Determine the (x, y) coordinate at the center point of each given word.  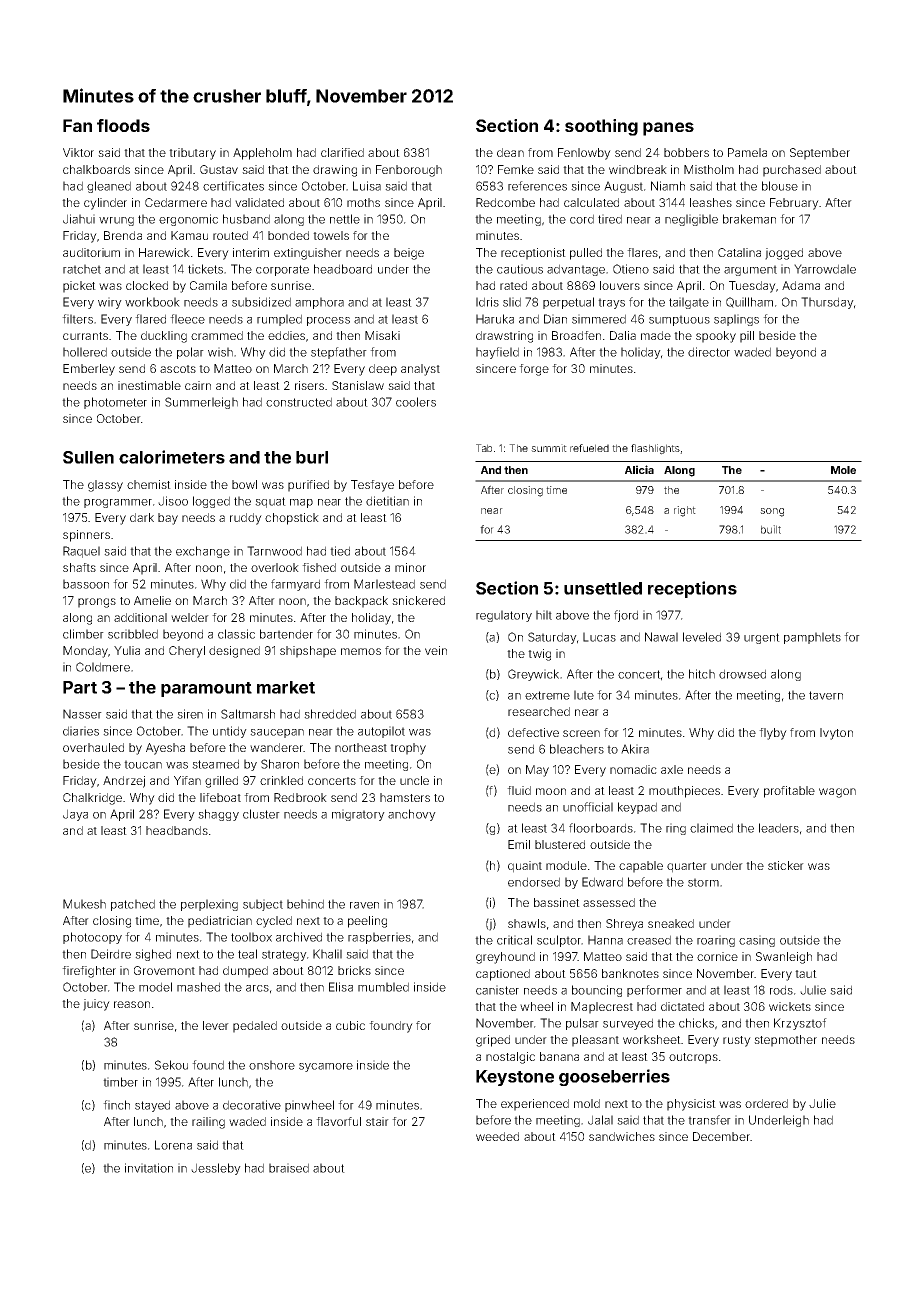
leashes (711, 202)
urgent (762, 638)
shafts (79, 567)
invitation (149, 1168)
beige (409, 254)
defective (533, 732)
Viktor (78, 152)
